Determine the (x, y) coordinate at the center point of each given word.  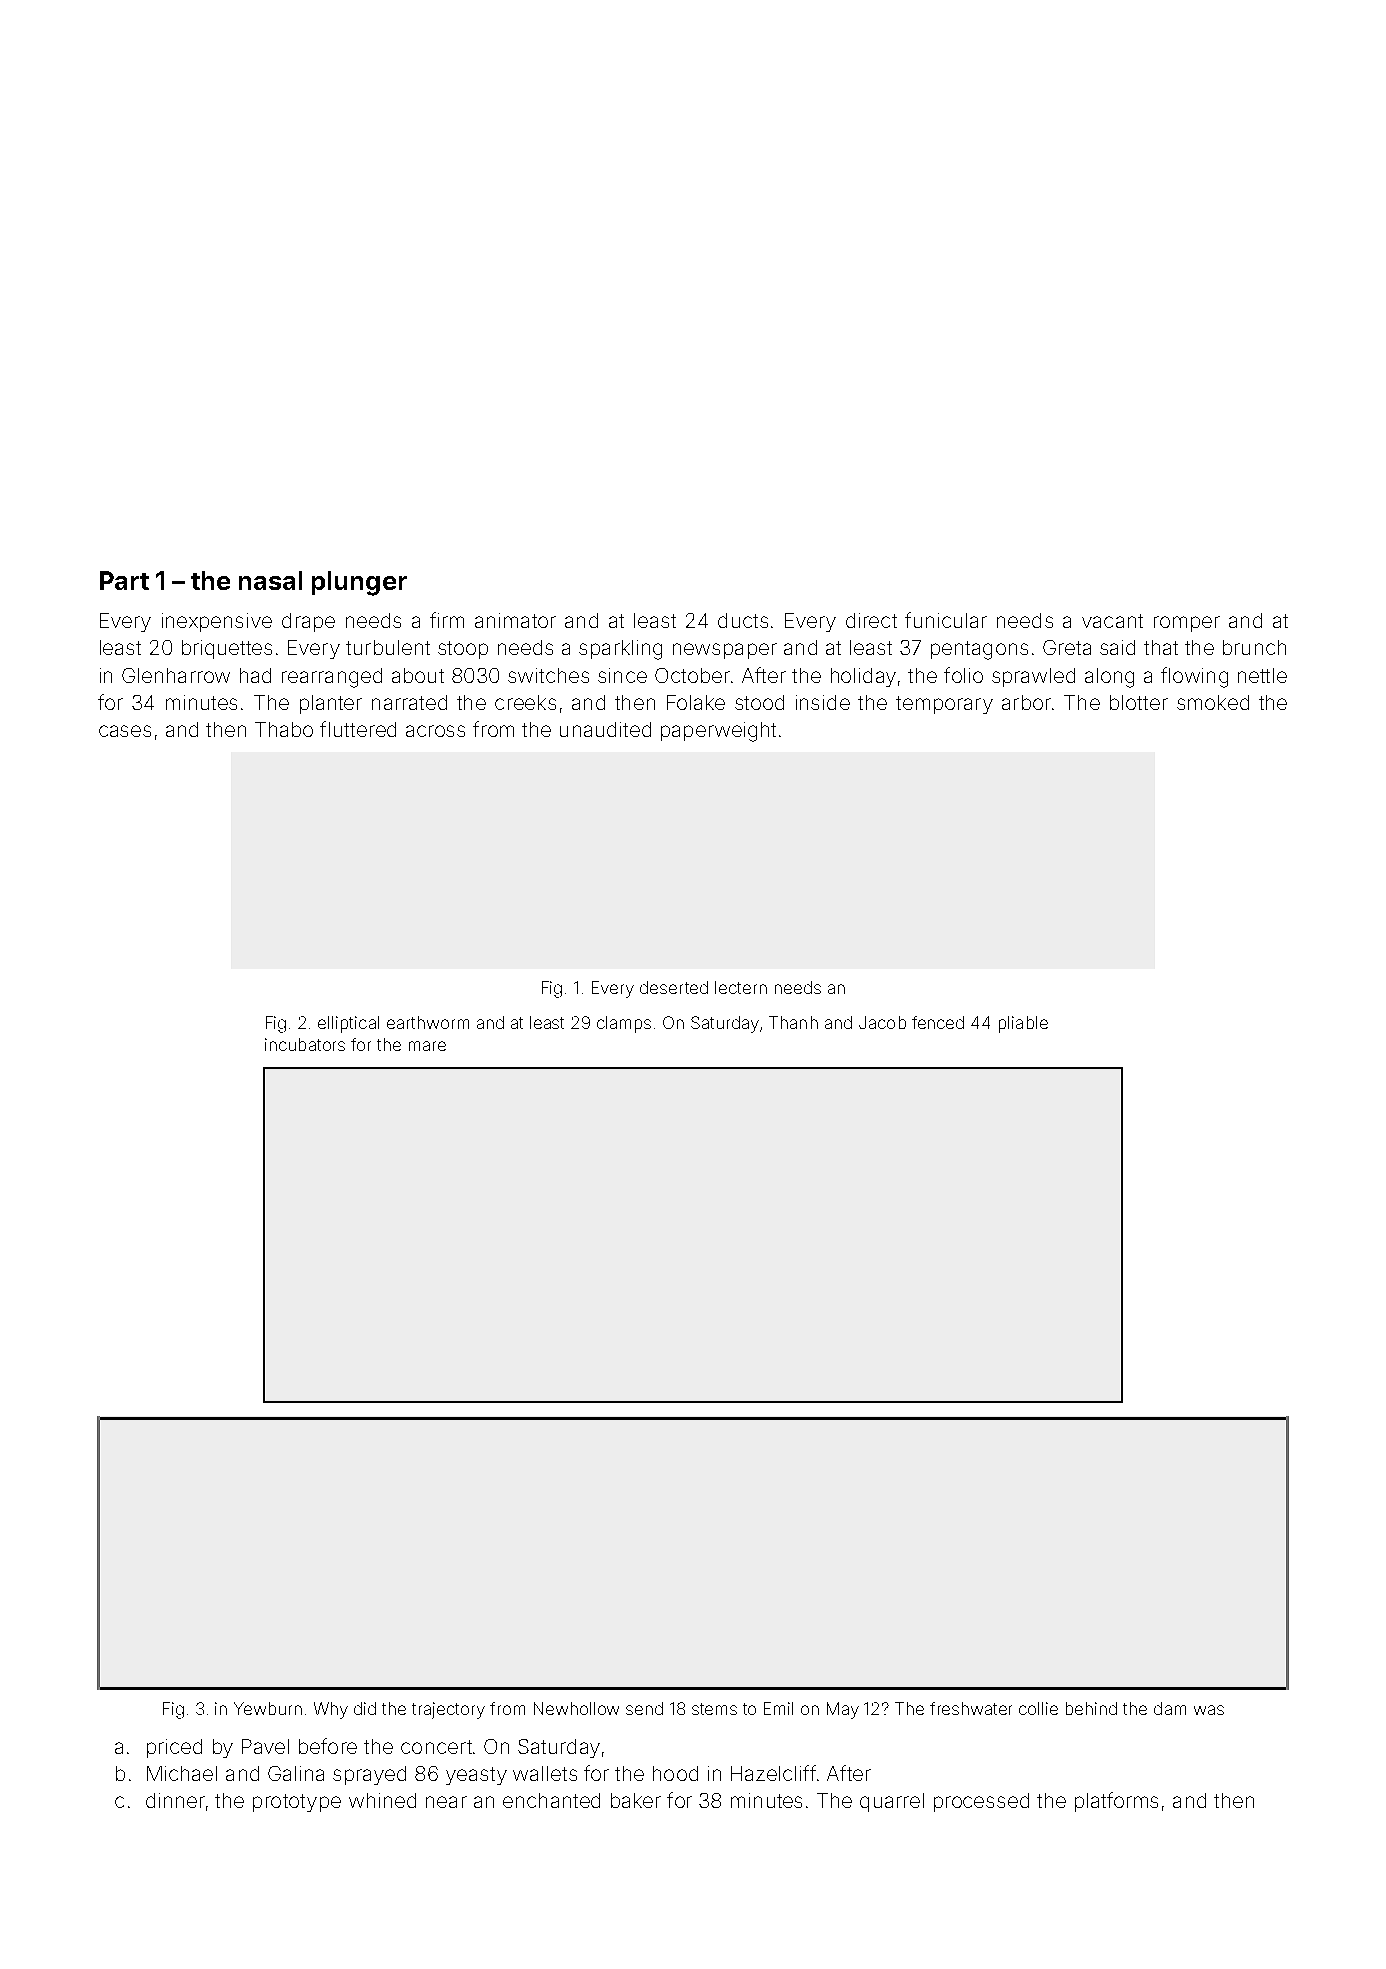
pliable (1023, 1024)
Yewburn (268, 1708)
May (843, 1710)
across (435, 731)
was (1209, 1710)
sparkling (620, 650)
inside (823, 702)
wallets (545, 1773)
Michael (182, 1773)
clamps (624, 1024)
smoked (1213, 702)
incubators (305, 1044)
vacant (1112, 621)
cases (125, 731)
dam (1170, 1708)
